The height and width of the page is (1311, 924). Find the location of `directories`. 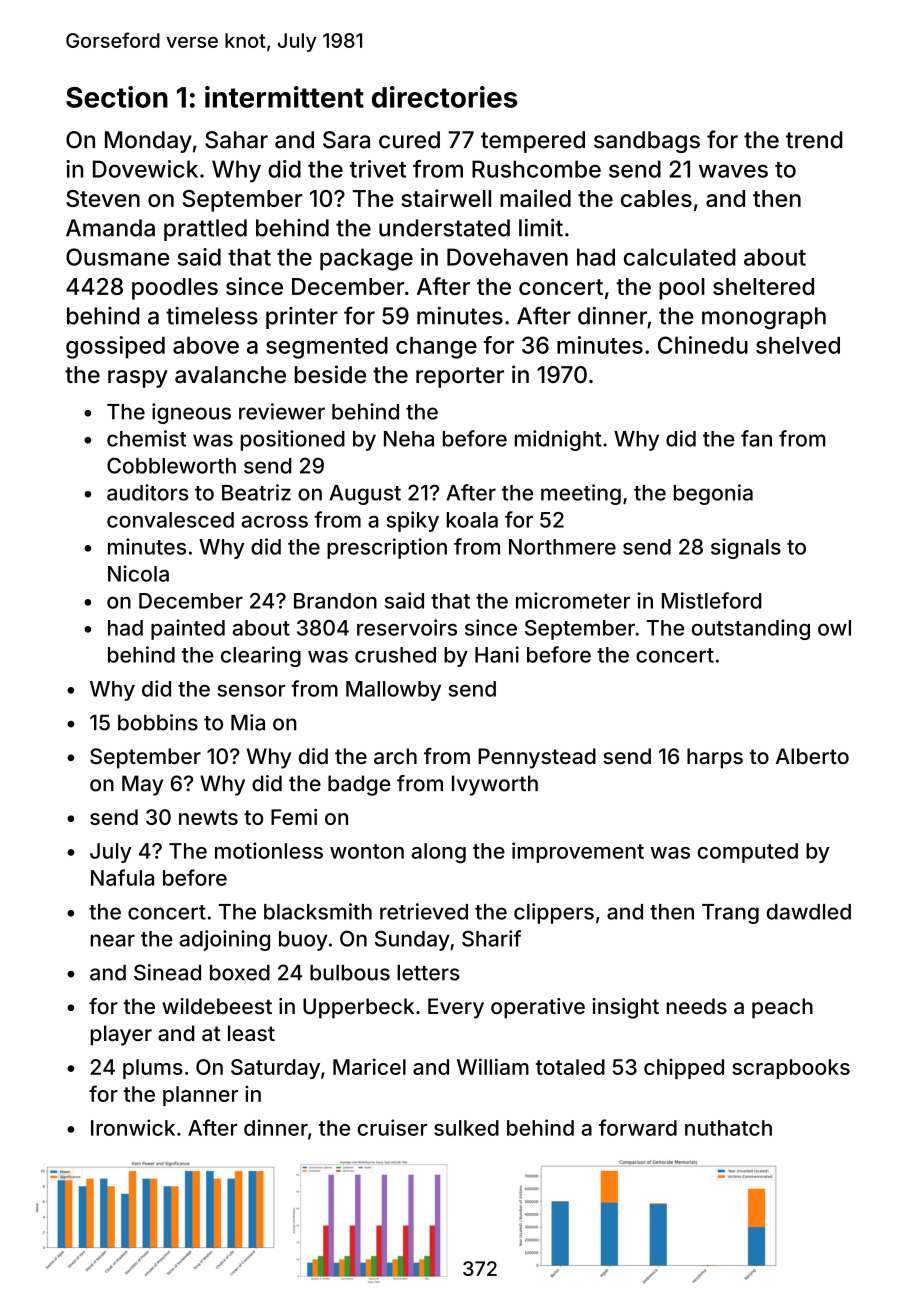

directories is located at coordinates (445, 97).
